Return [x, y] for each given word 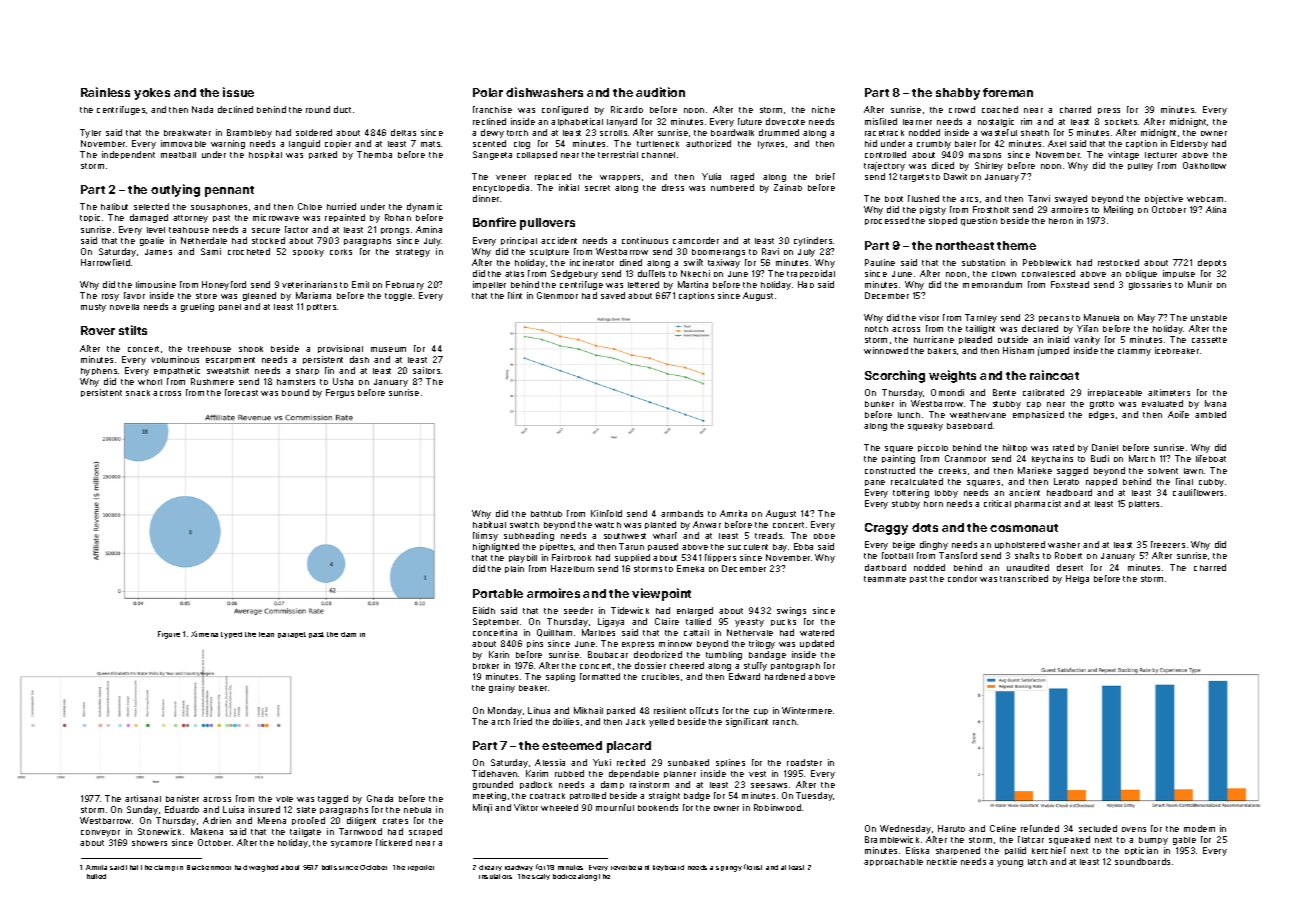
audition [660, 92]
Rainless [105, 92]
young [1010, 863]
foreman [1008, 92]
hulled [96, 876]
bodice [564, 876]
